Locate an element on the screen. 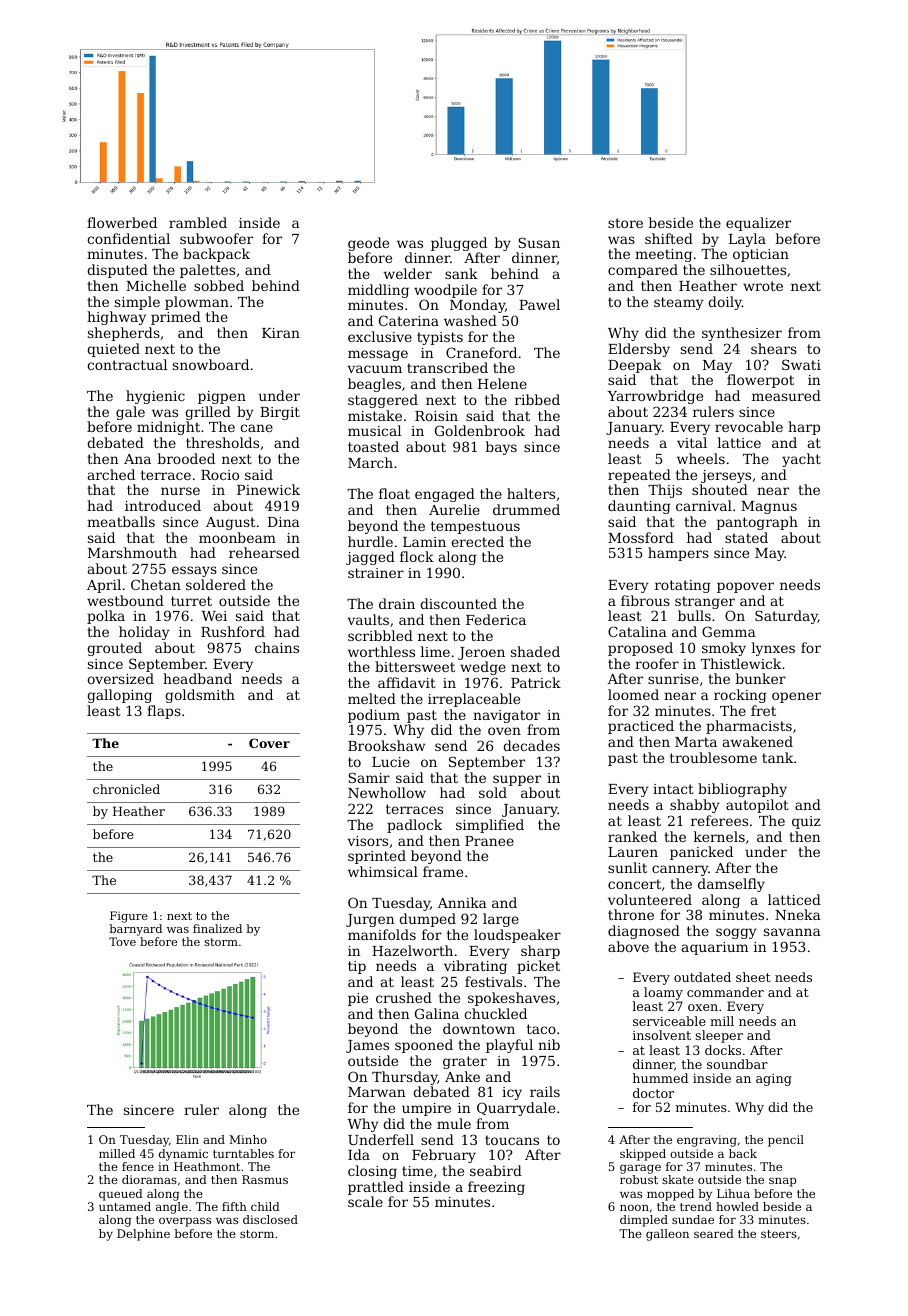  chronicled is located at coordinates (126, 789).
